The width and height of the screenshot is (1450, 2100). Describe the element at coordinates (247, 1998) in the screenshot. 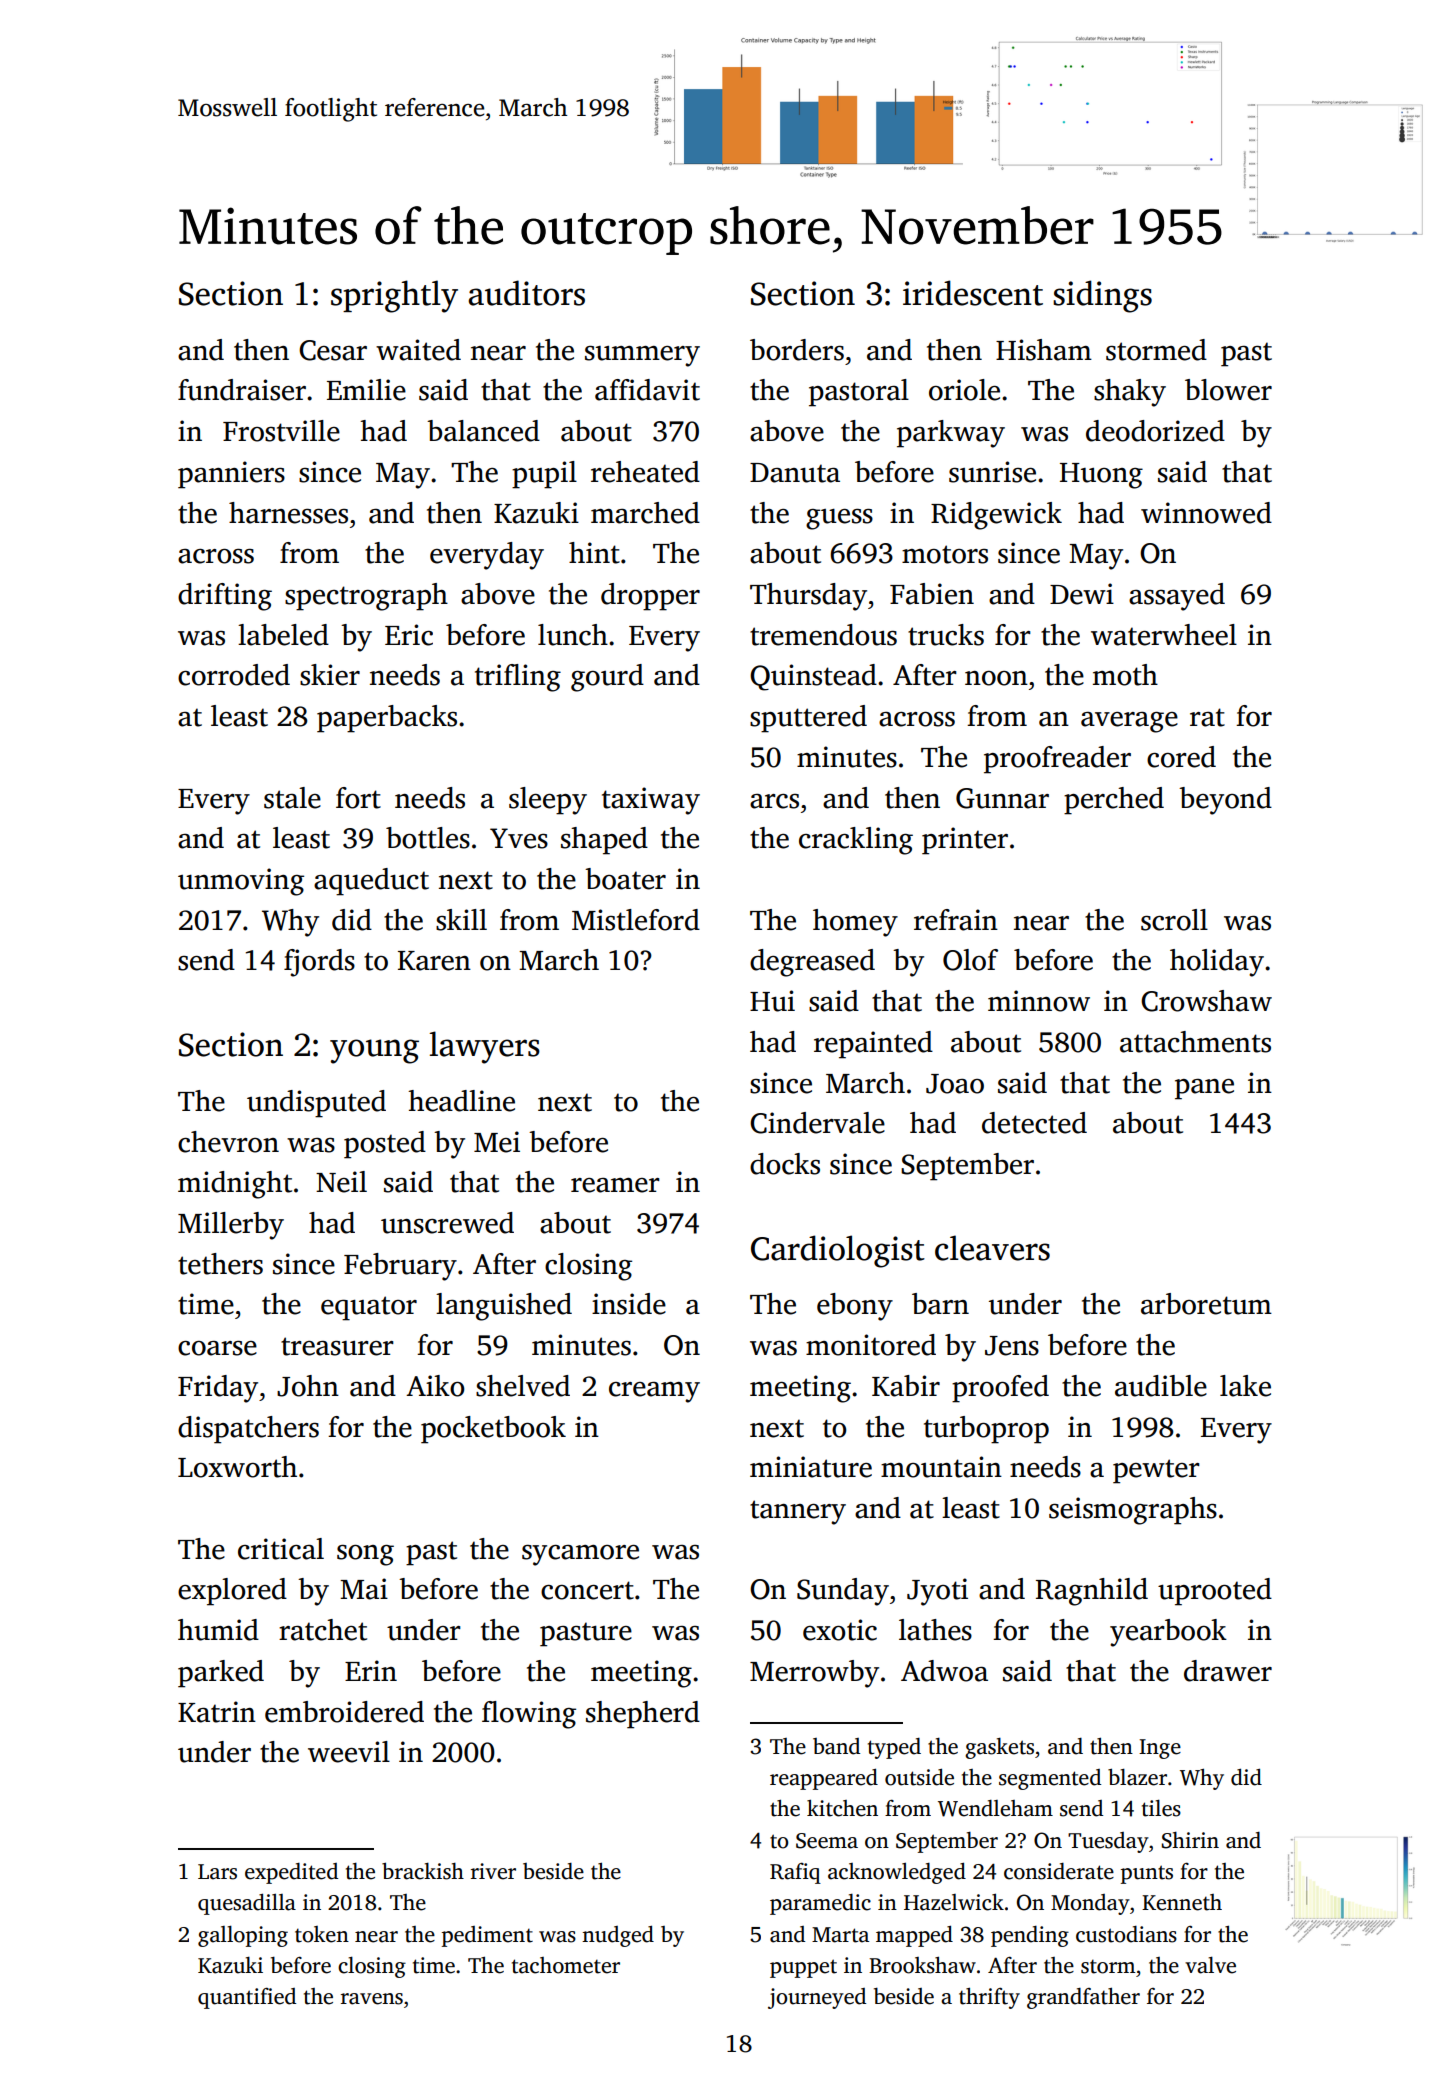

I see `quantified` at that location.
